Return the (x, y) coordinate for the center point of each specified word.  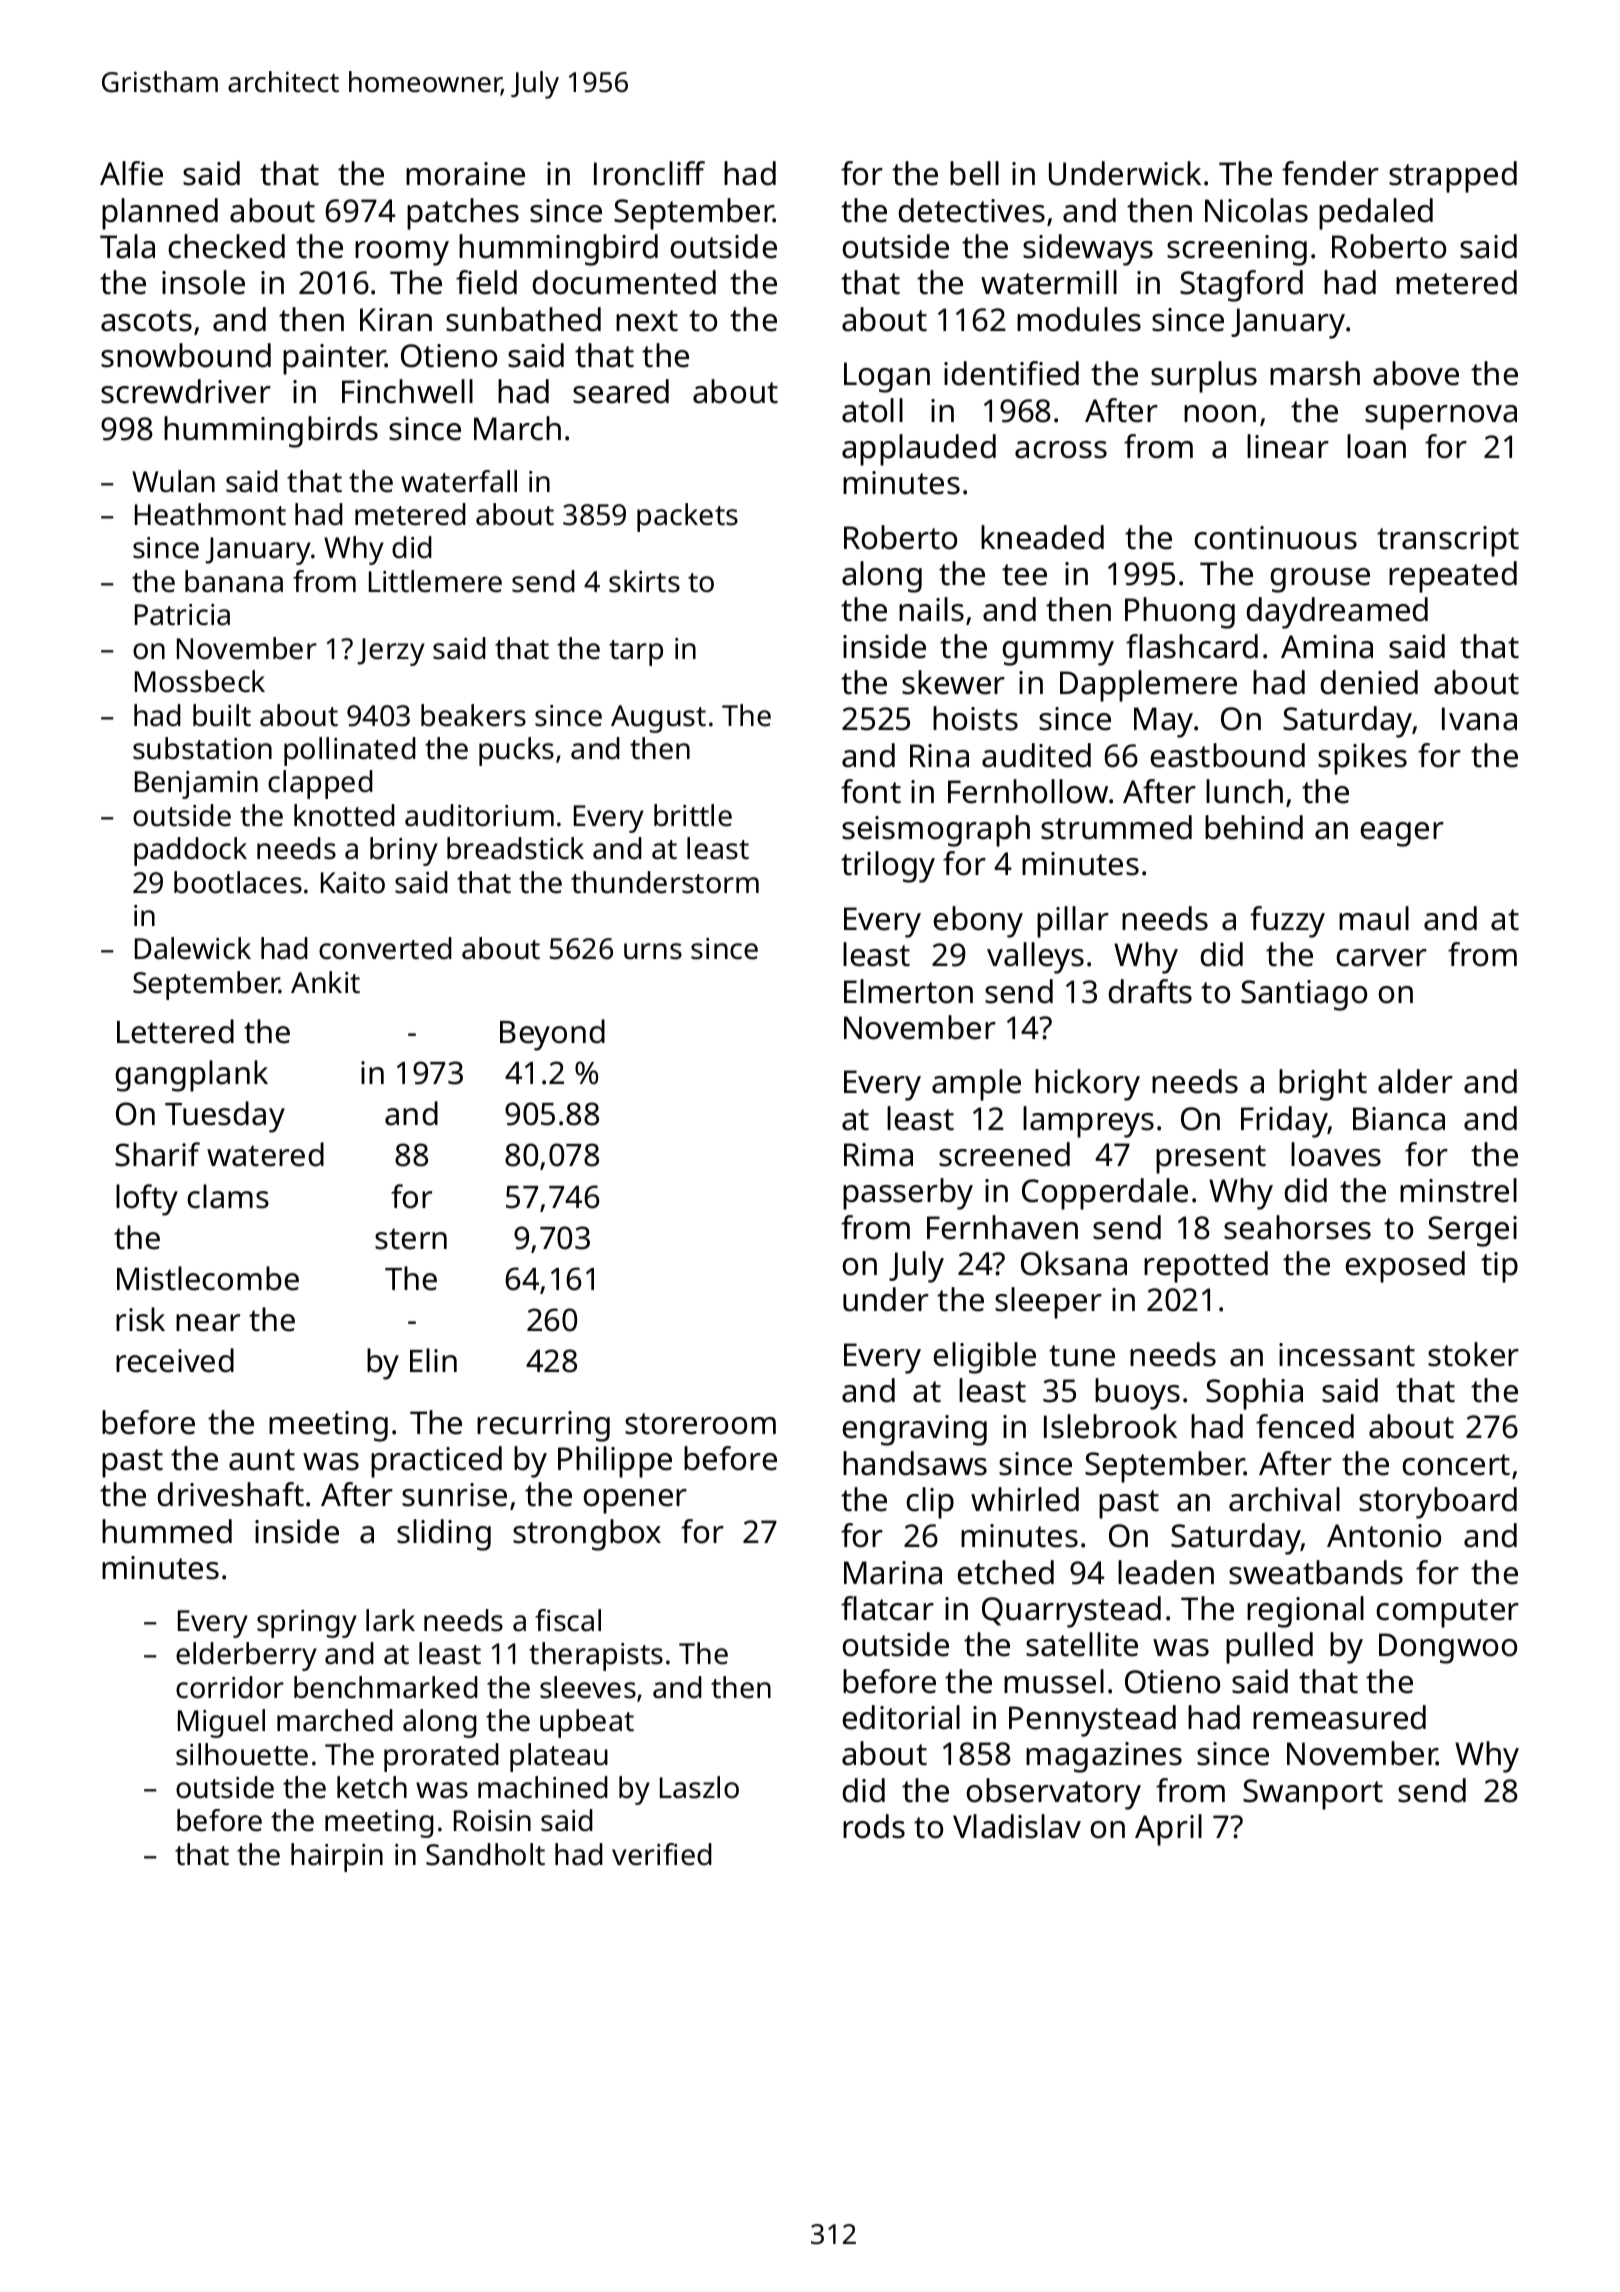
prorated (441, 1757)
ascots (146, 321)
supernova (1441, 417)
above (1416, 373)
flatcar (887, 1608)
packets (687, 517)
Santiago (1304, 995)
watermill (1049, 282)
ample (976, 1085)
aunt (262, 1460)
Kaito (353, 883)
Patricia (182, 615)
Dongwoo (1448, 1648)
